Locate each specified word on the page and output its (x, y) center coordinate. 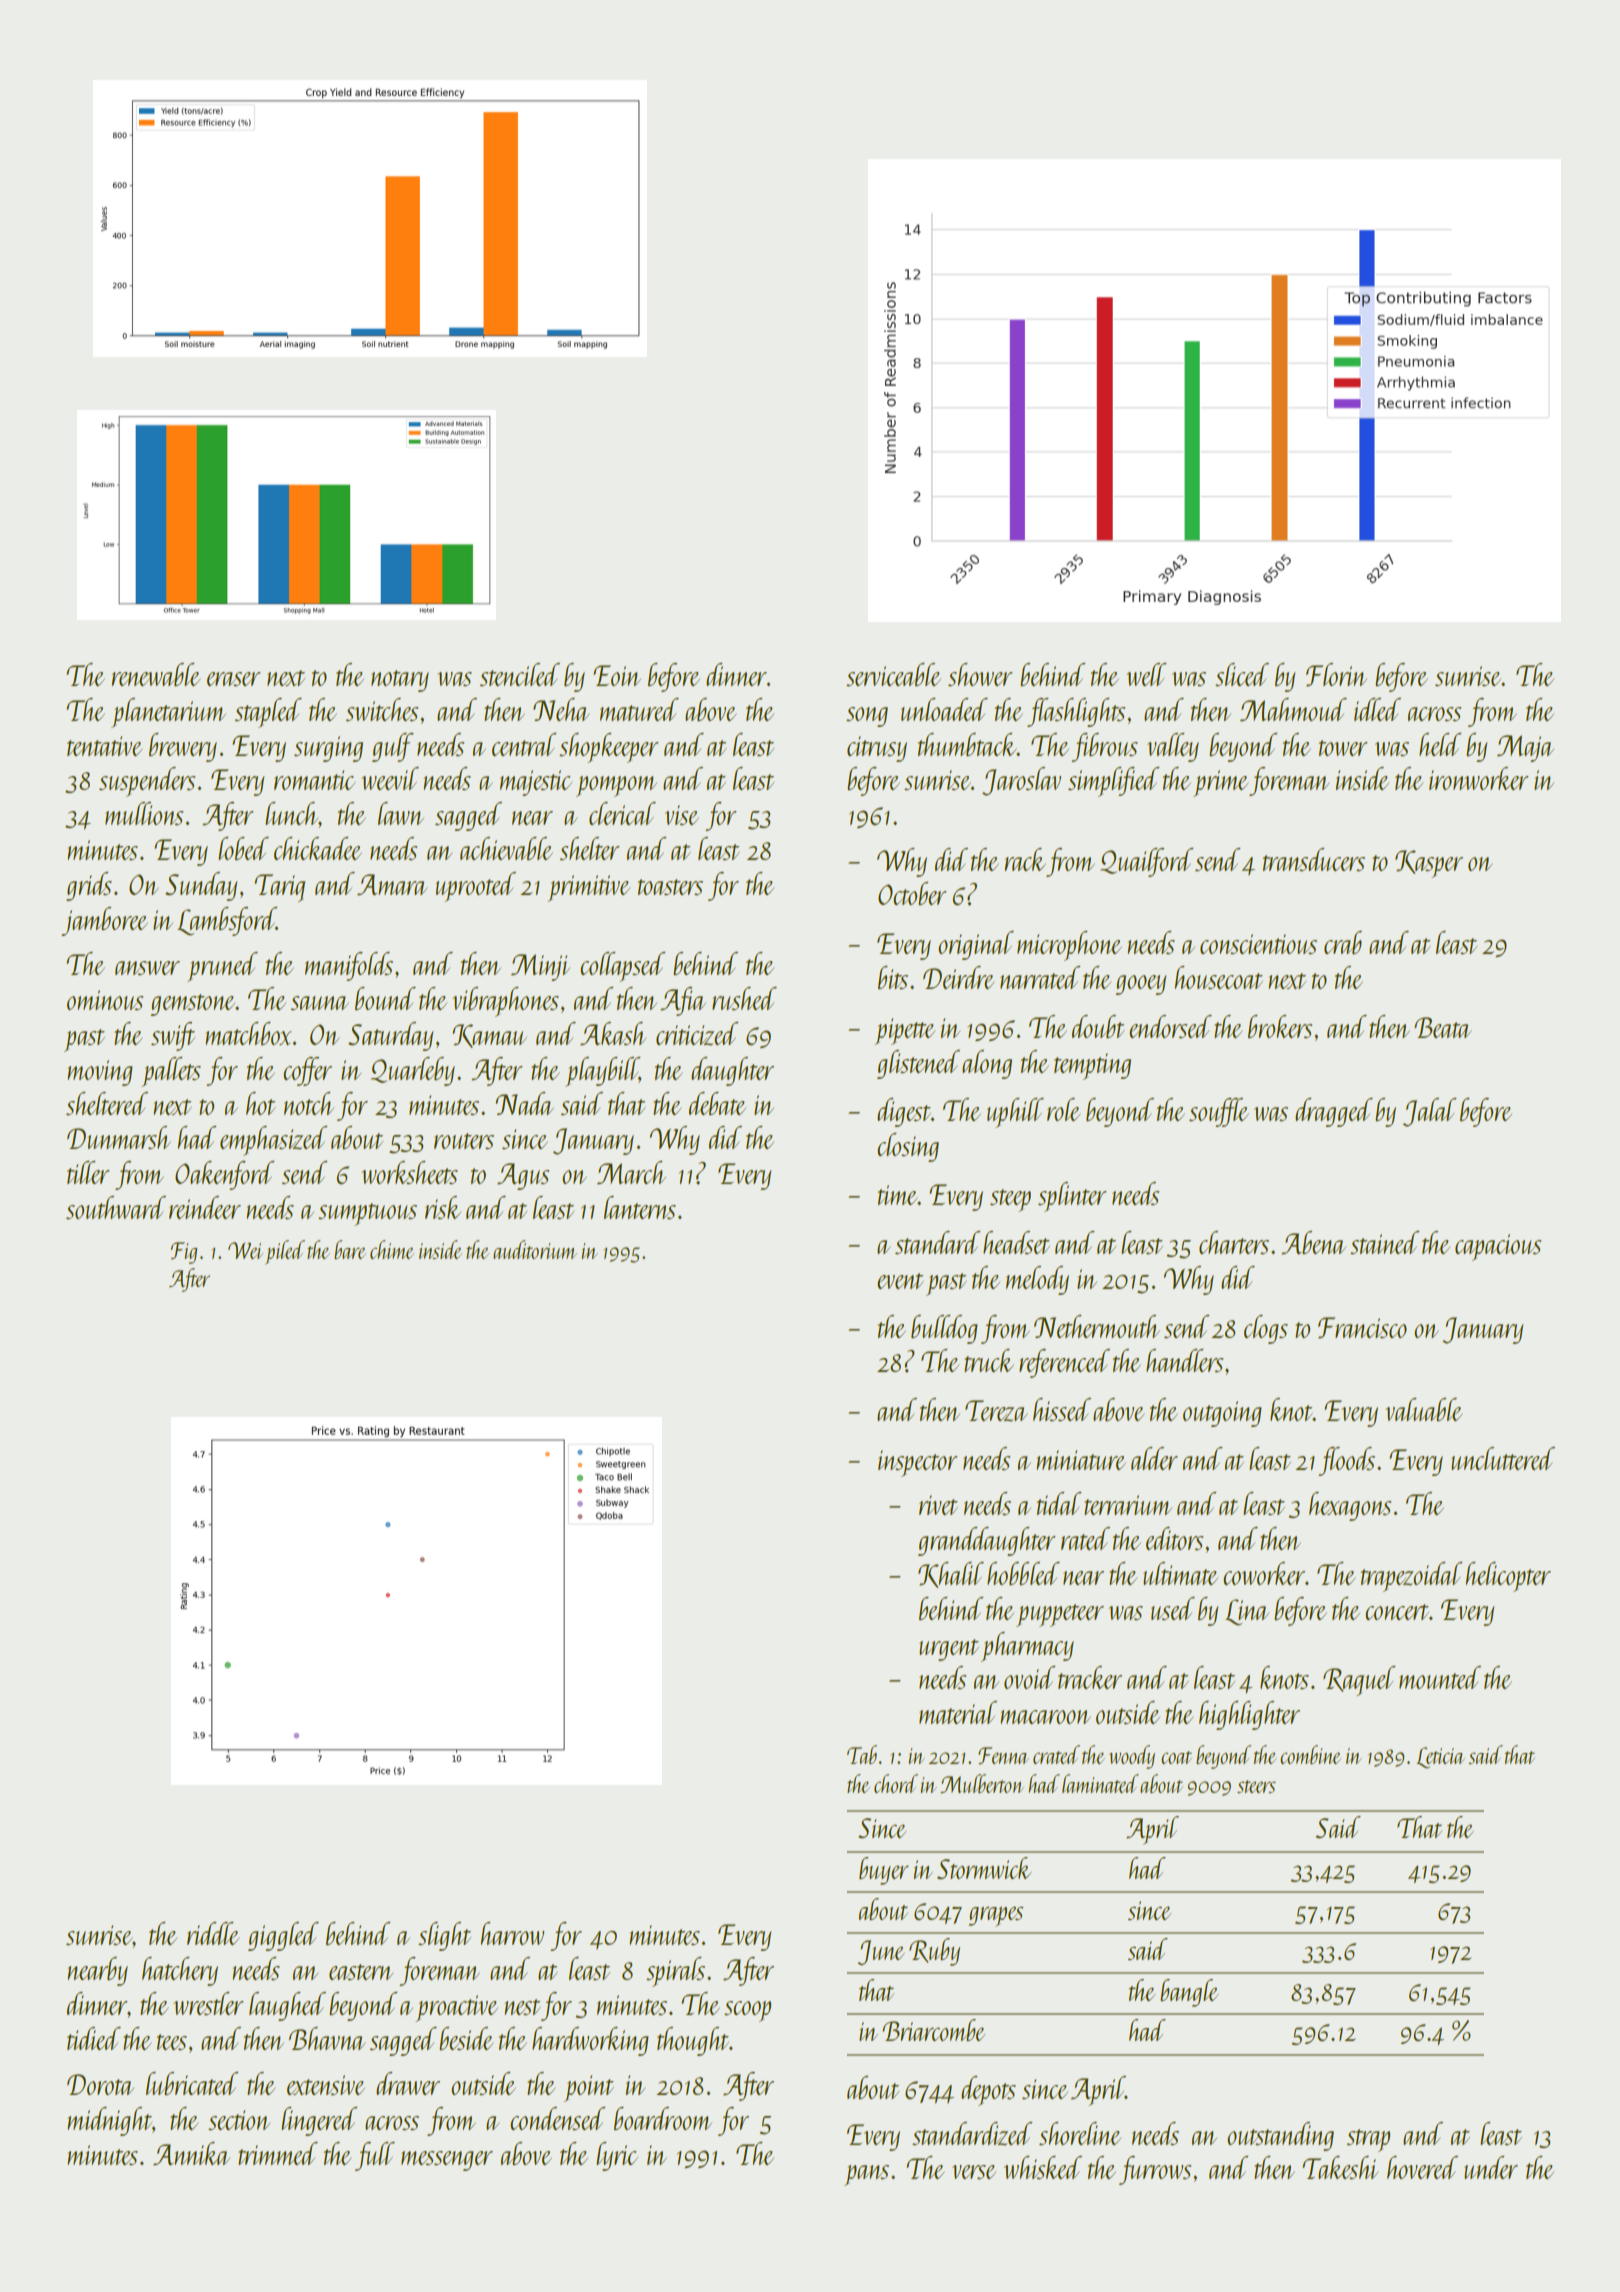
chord (896, 1783)
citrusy (877, 749)
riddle (213, 1933)
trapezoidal (1412, 1577)
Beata (1443, 1027)
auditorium (535, 1249)
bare (350, 1249)
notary (400, 681)
